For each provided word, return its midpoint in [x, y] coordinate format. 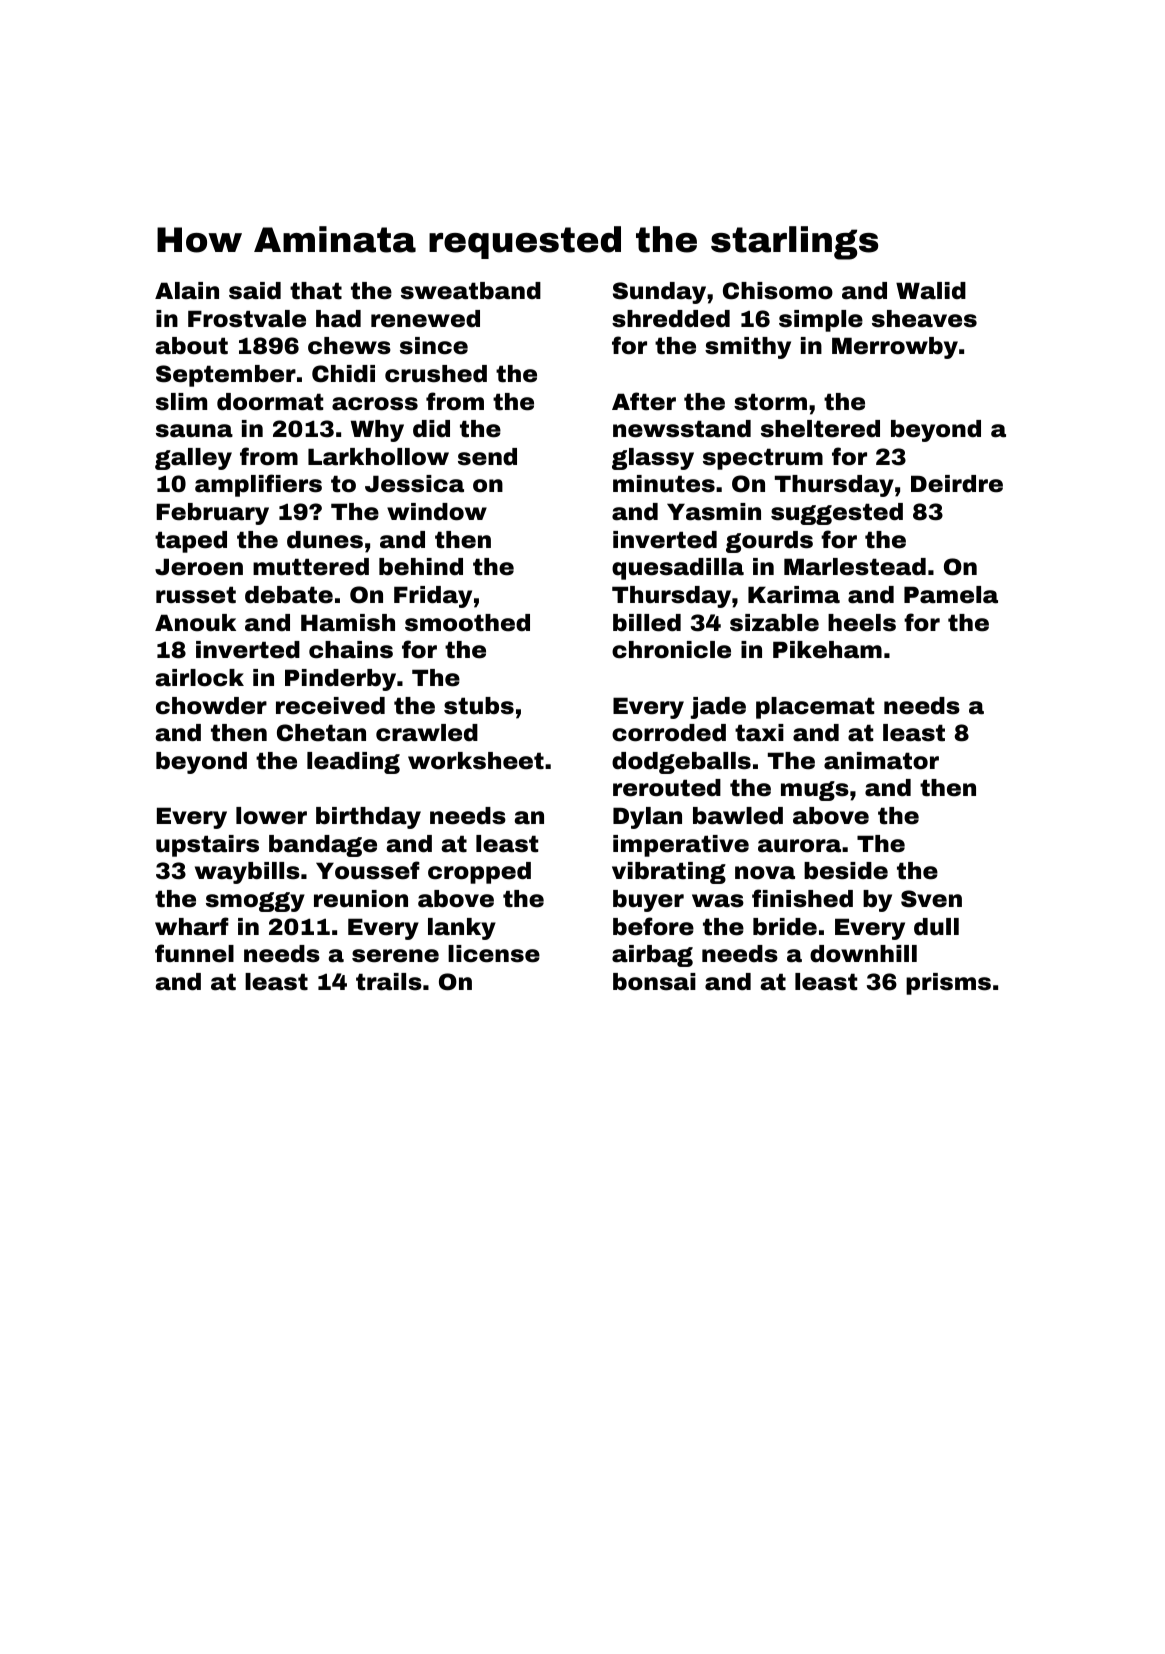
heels [862, 623]
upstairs [207, 846]
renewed [425, 319]
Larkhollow [378, 457]
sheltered [820, 429]
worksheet [476, 761]
